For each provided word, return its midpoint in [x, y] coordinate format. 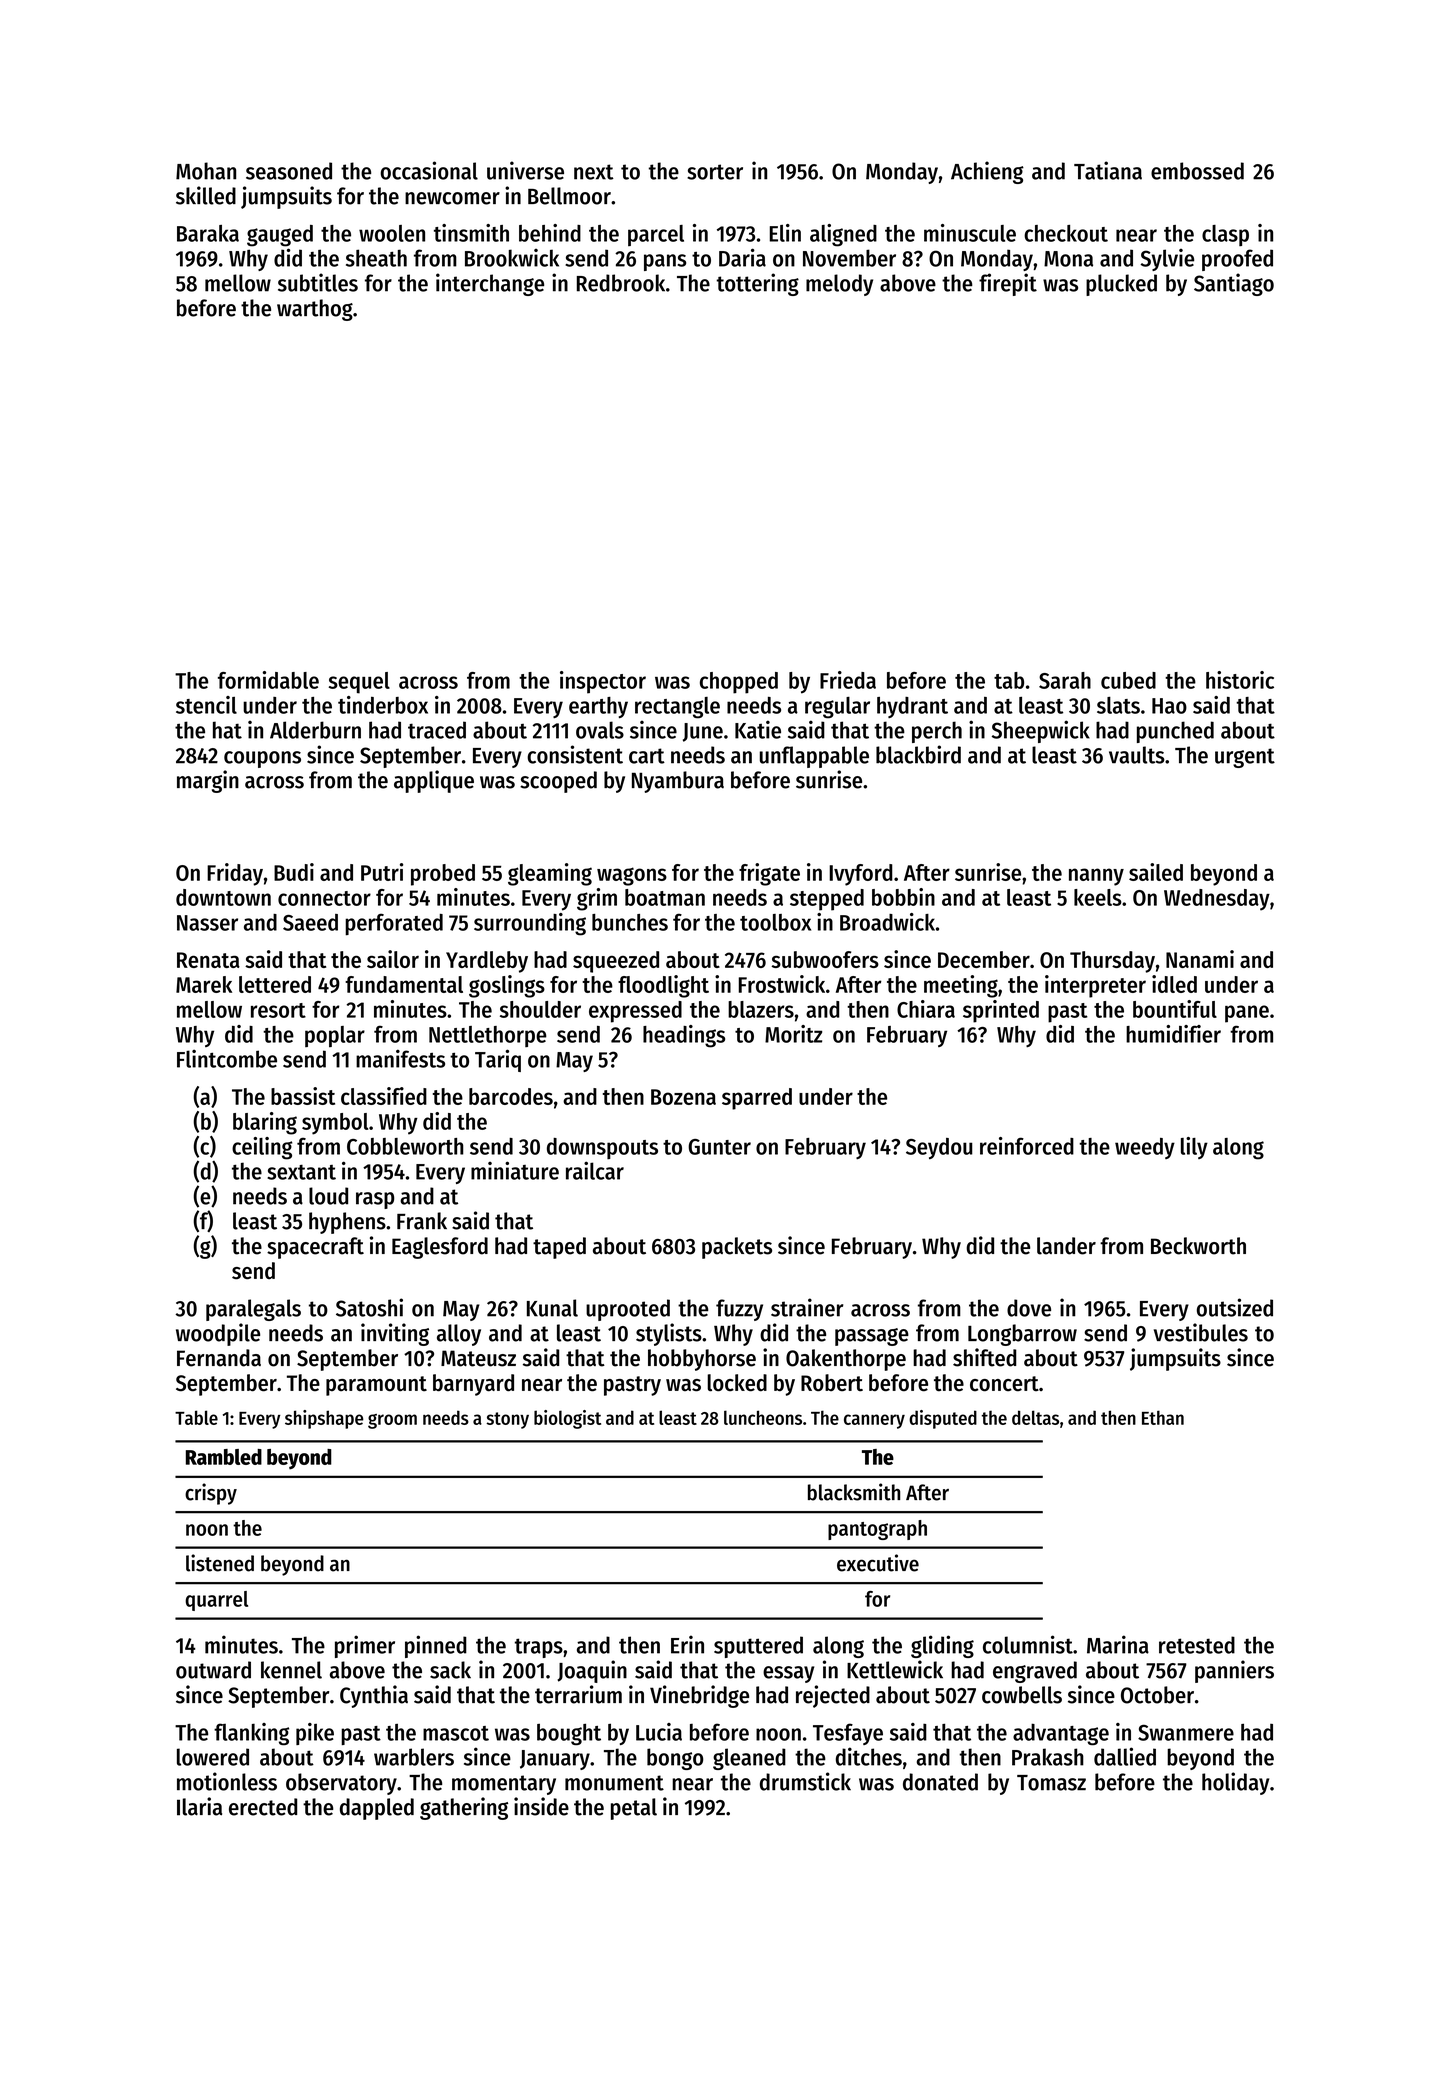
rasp [375, 1200]
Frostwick [782, 984]
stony [507, 1420]
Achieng [987, 172]
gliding [942, 1646]
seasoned [289, 171]
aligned [843, 235]
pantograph [877, 1530]
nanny [1096, 877]
